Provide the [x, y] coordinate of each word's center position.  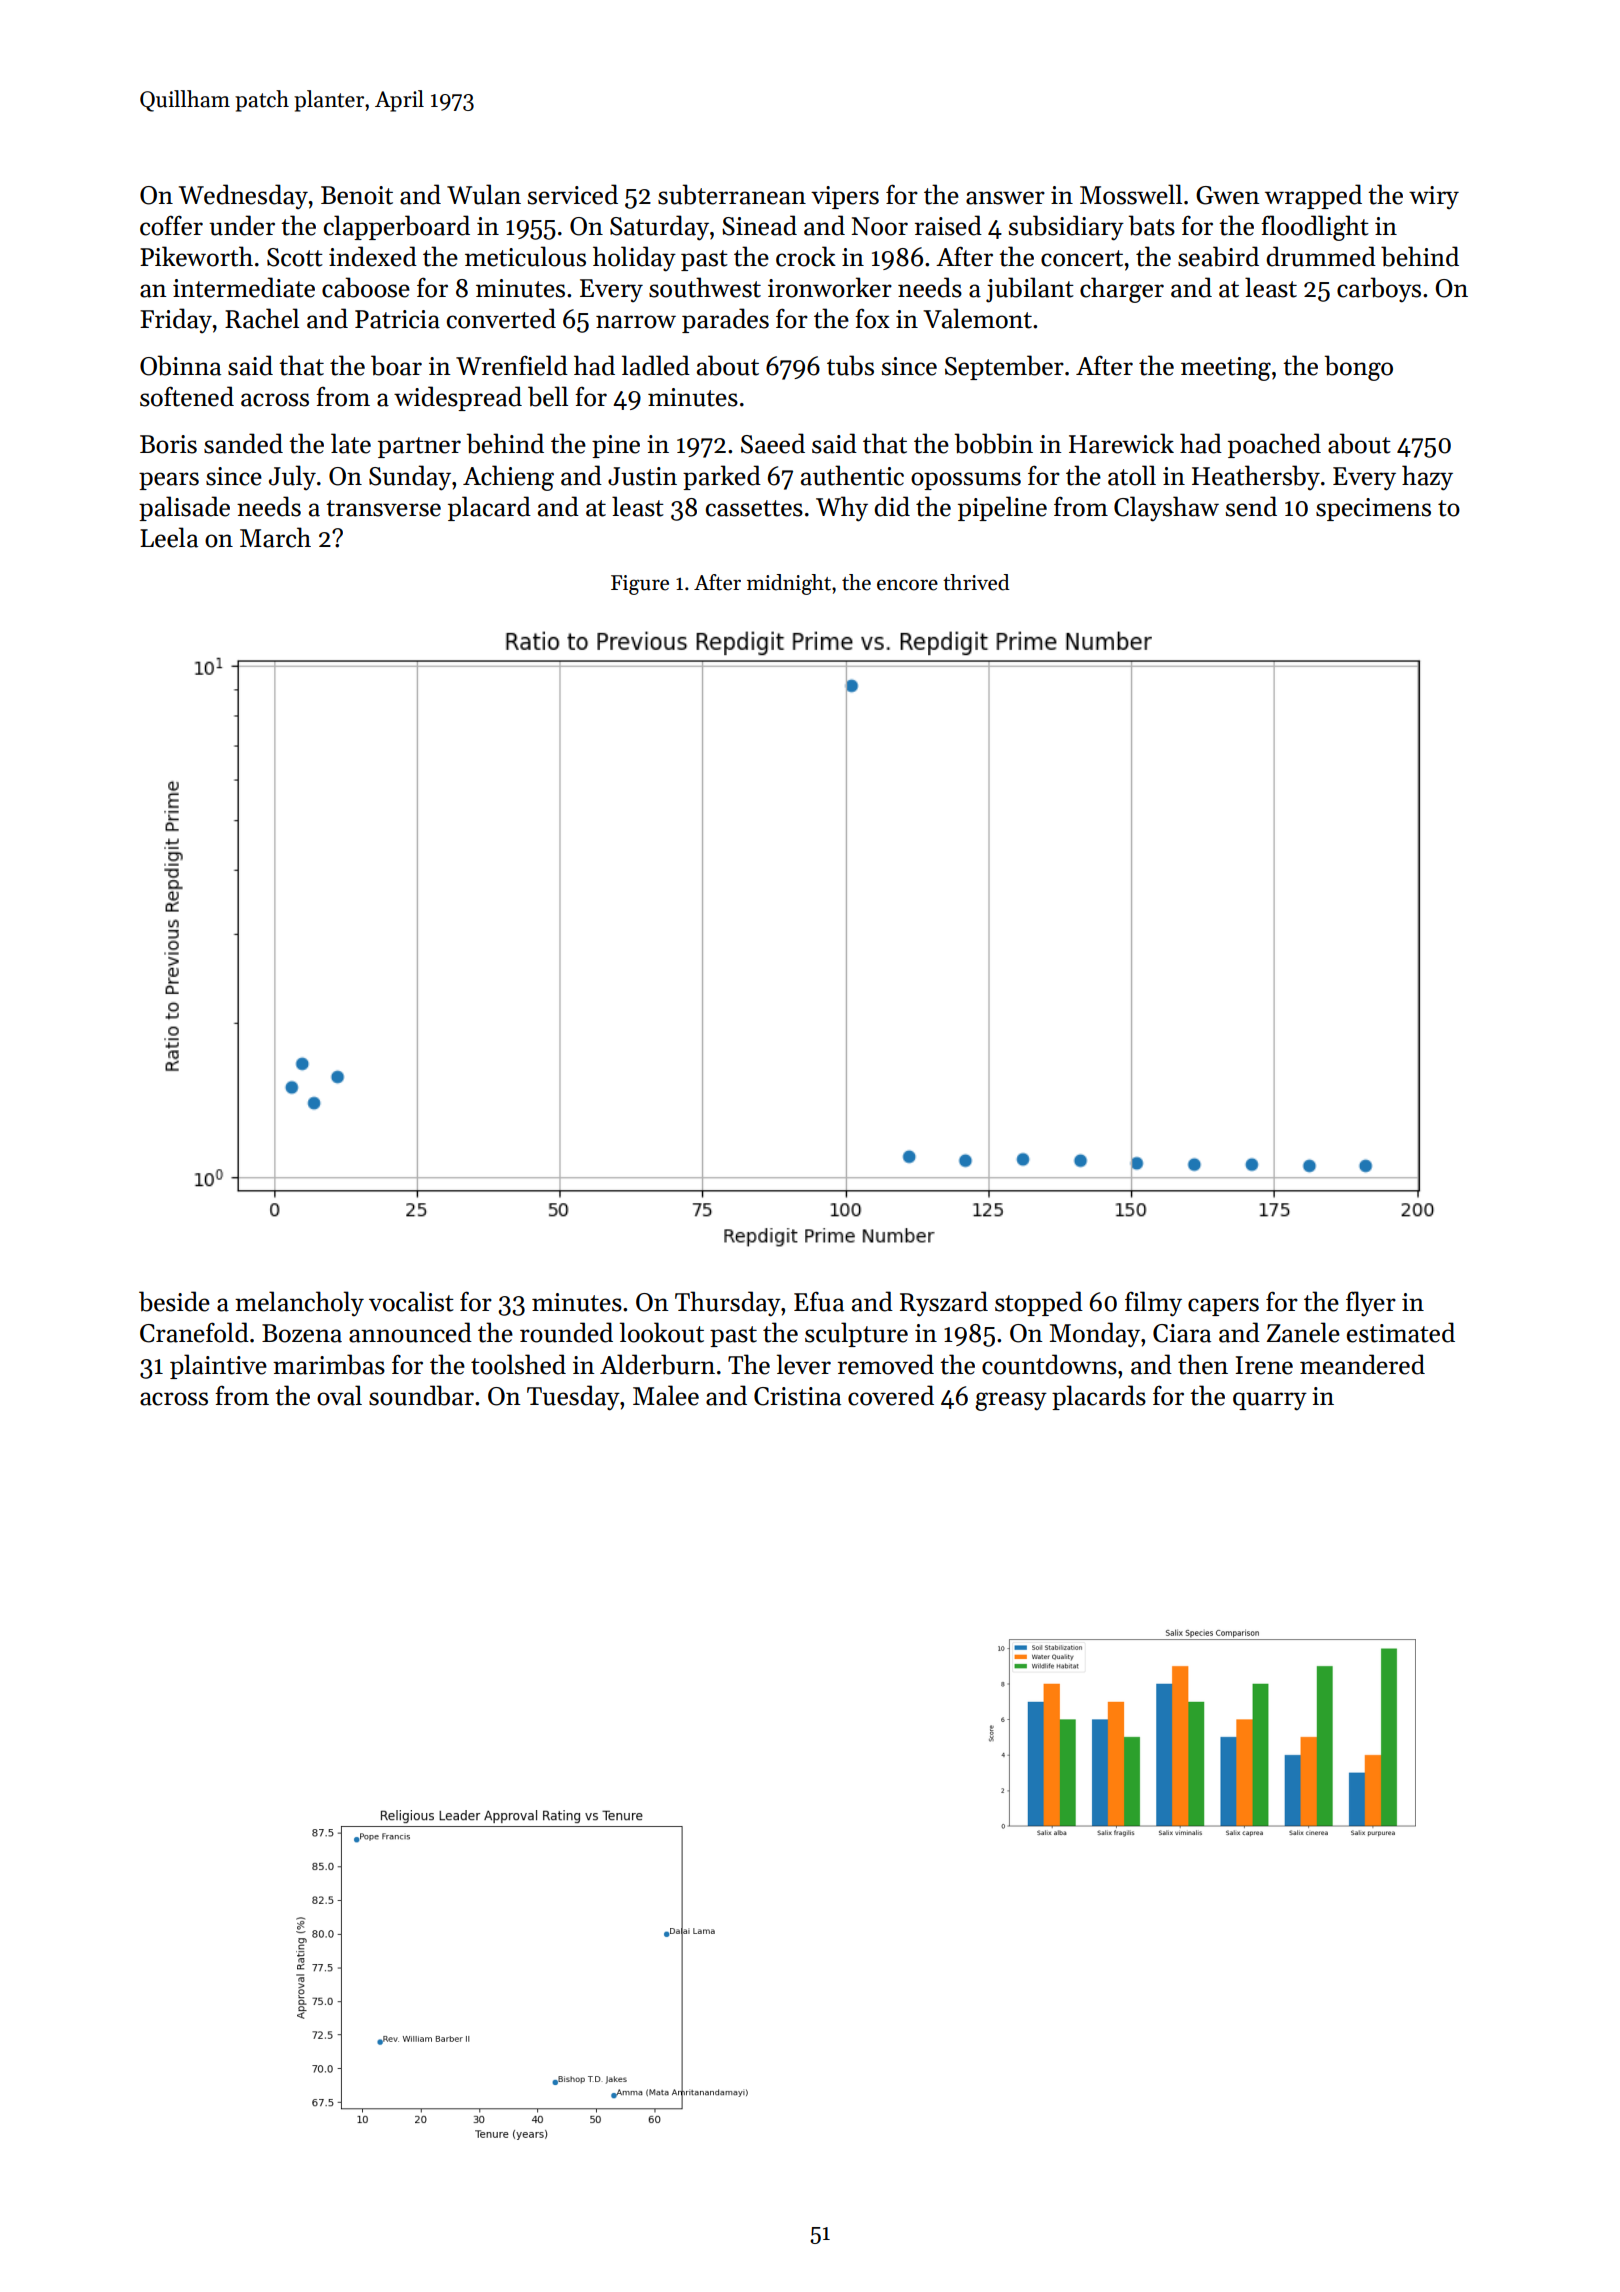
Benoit [357, 195]
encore [907, 585]
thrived [976, 582]
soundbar [421, 1395]
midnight [789, 584]
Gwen [1228, 195]
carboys [1379, 290]
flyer [1371, 1304]
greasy [1011, 1401]
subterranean [732, 194]
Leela [169, 537]
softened [187, 396]
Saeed [773, 443]
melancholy [299, 1303]
